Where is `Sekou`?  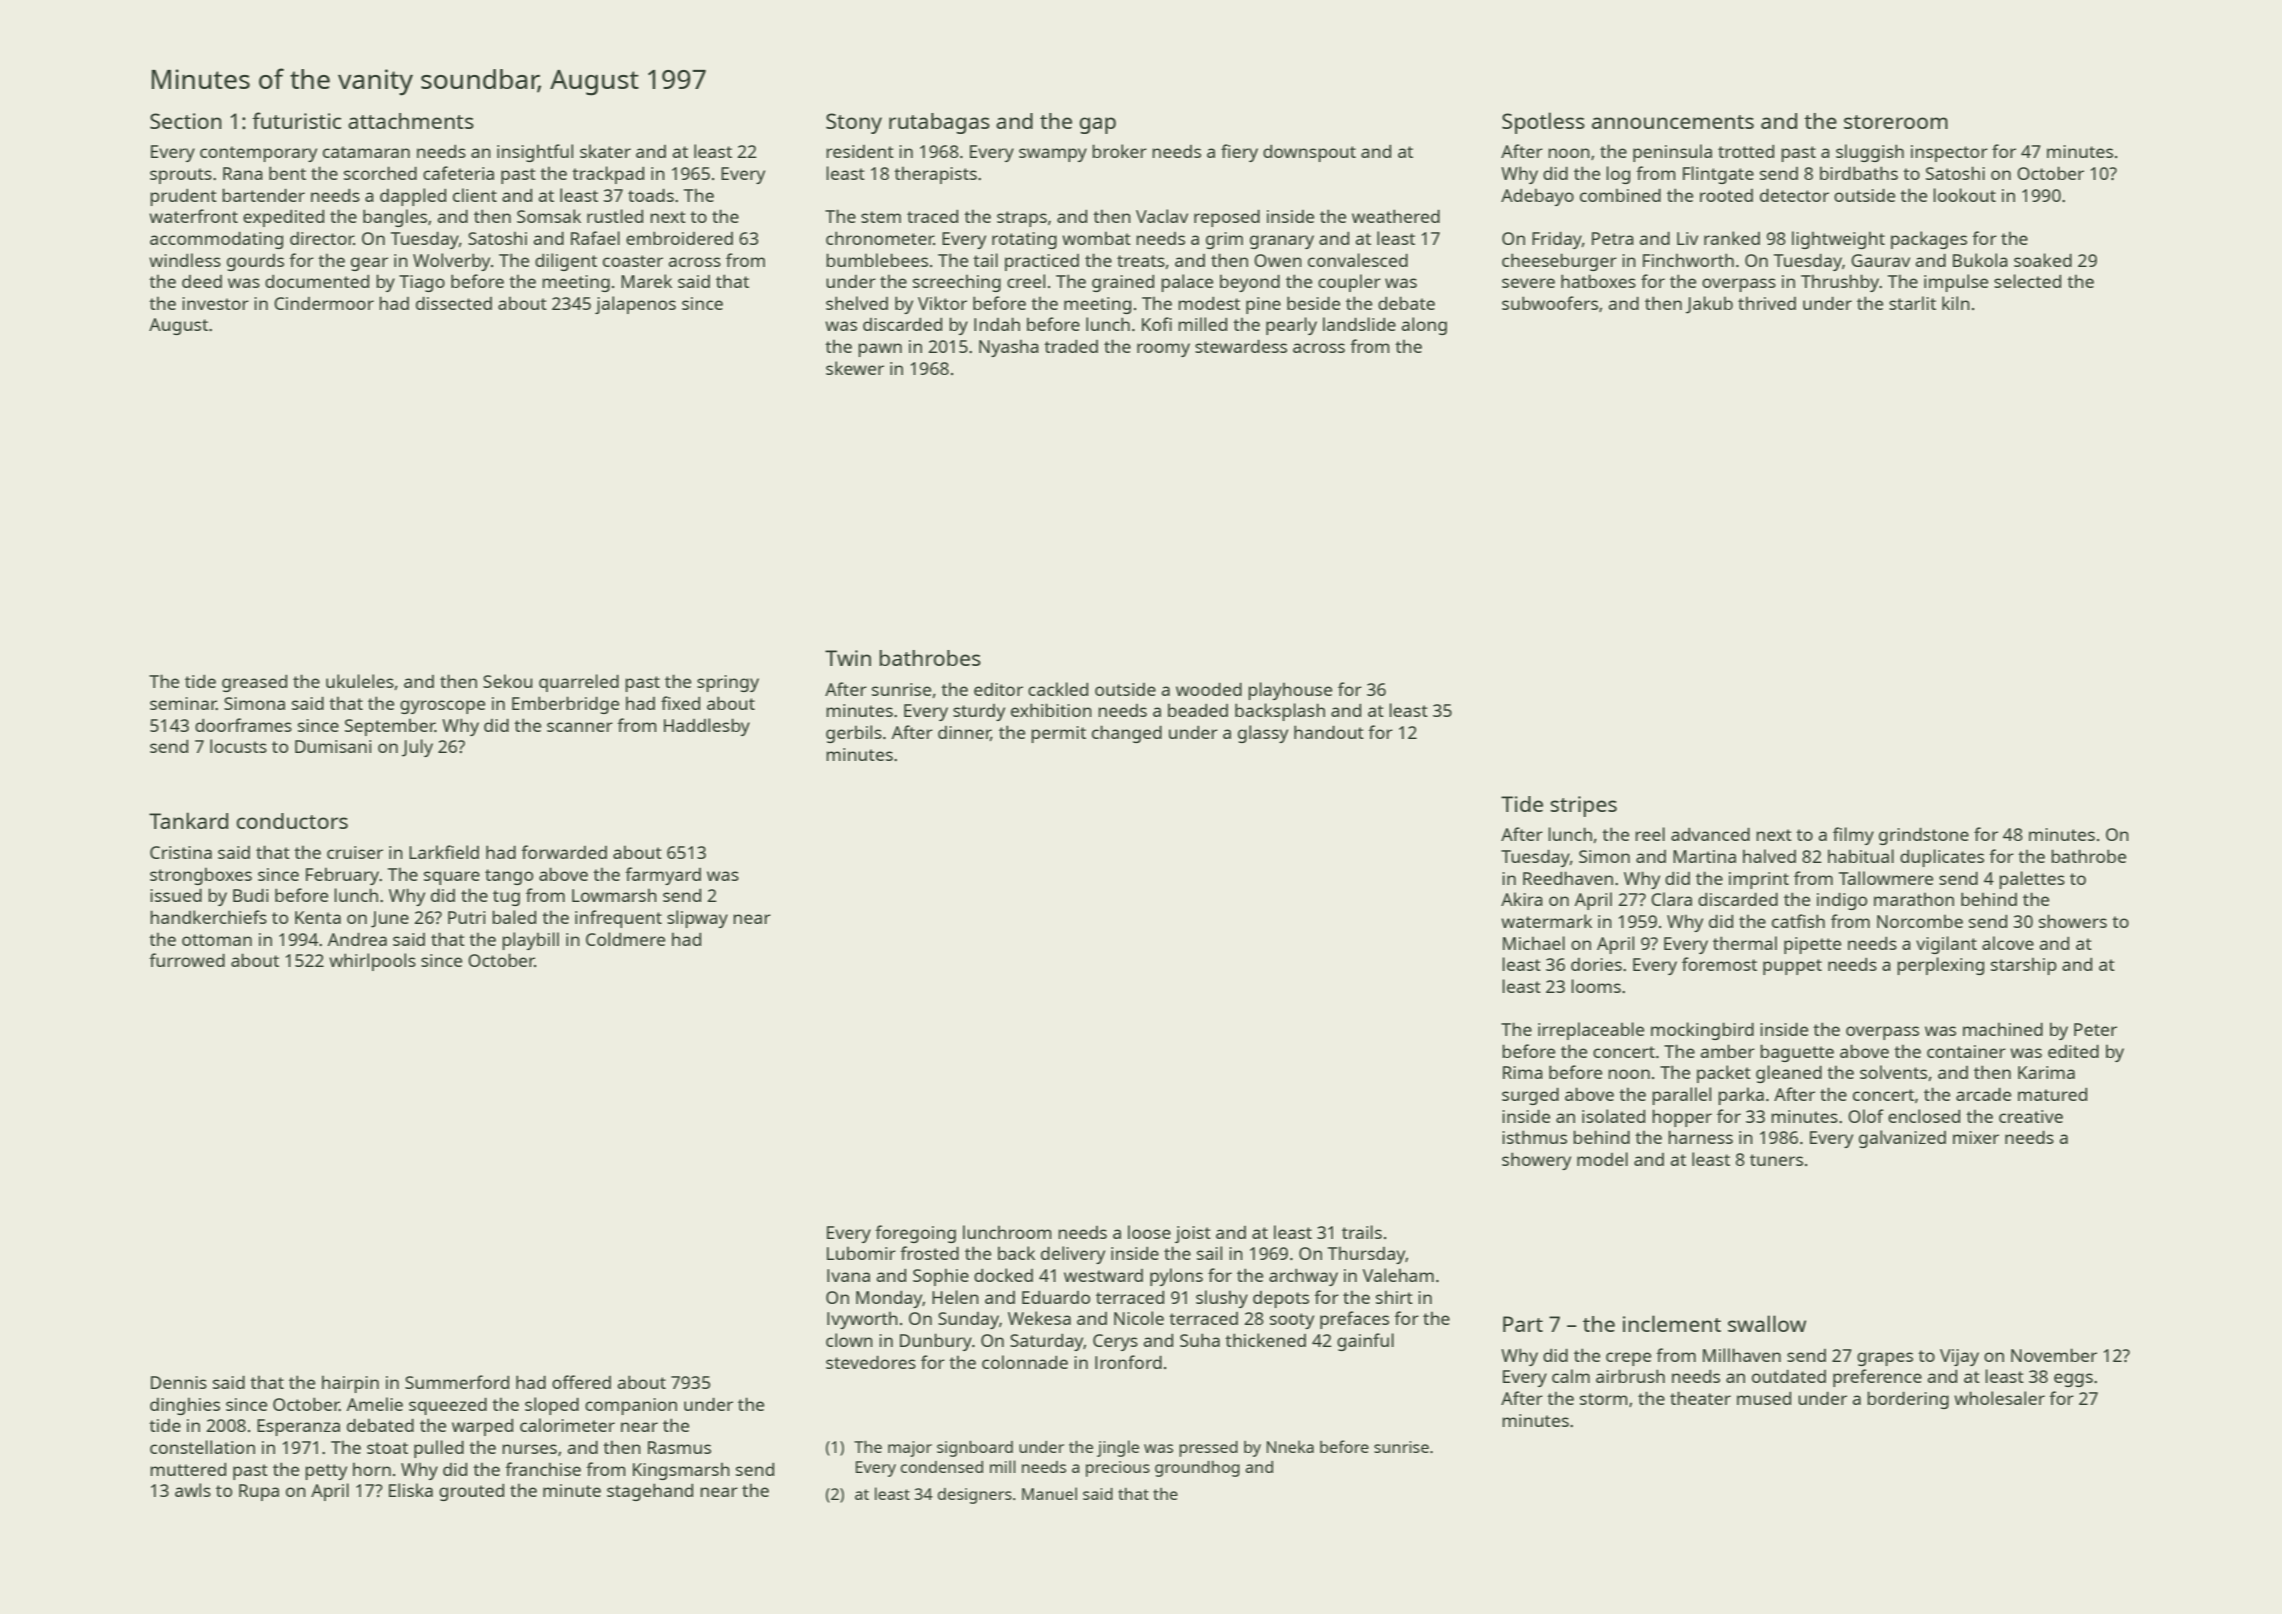 Sekou is located at coordinates (507, 681).
